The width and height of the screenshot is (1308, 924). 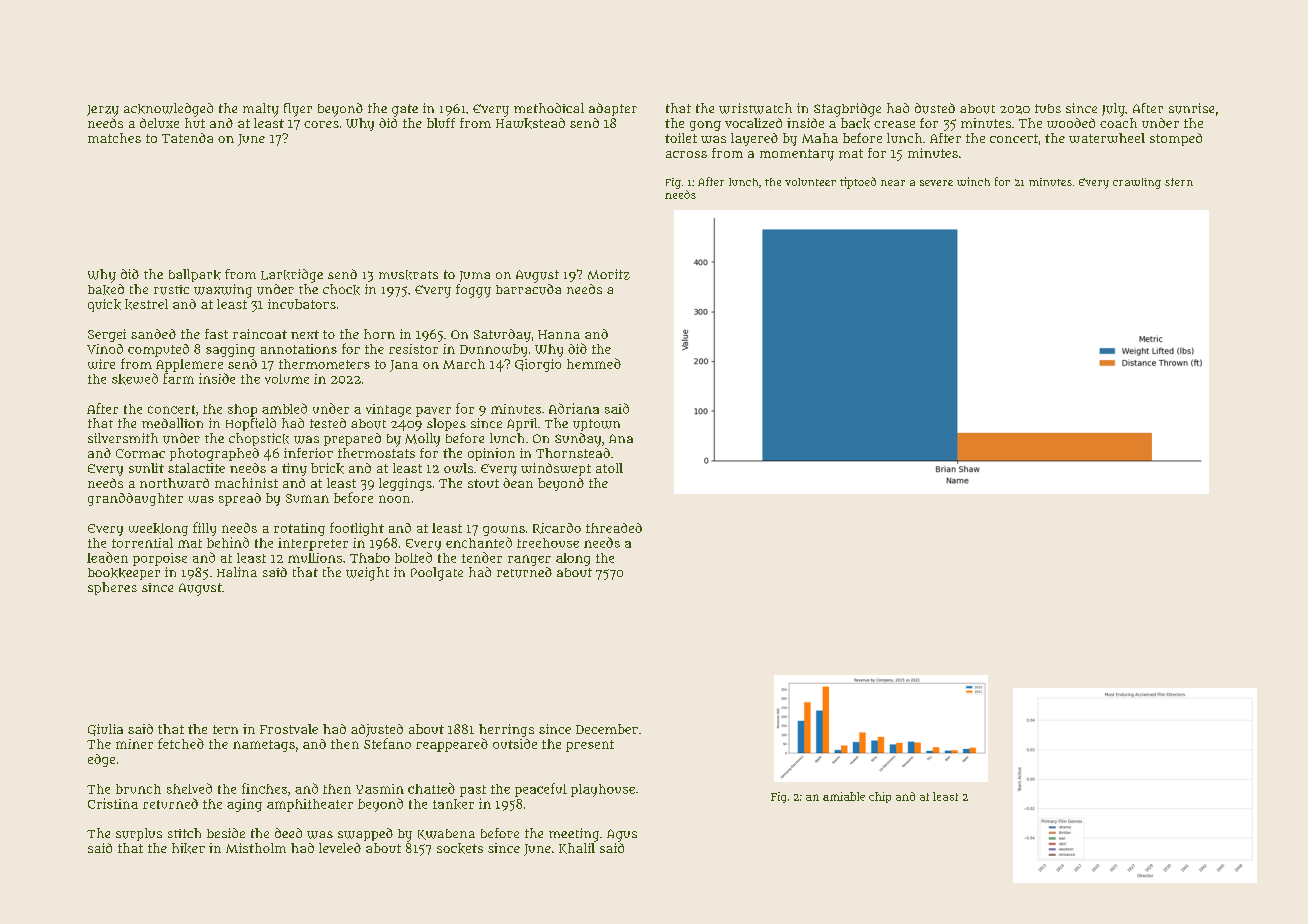 What do you see at coordinates (446, 834) in the screenshot?
I see `Kwabena` at bounding box center [446, 834].
